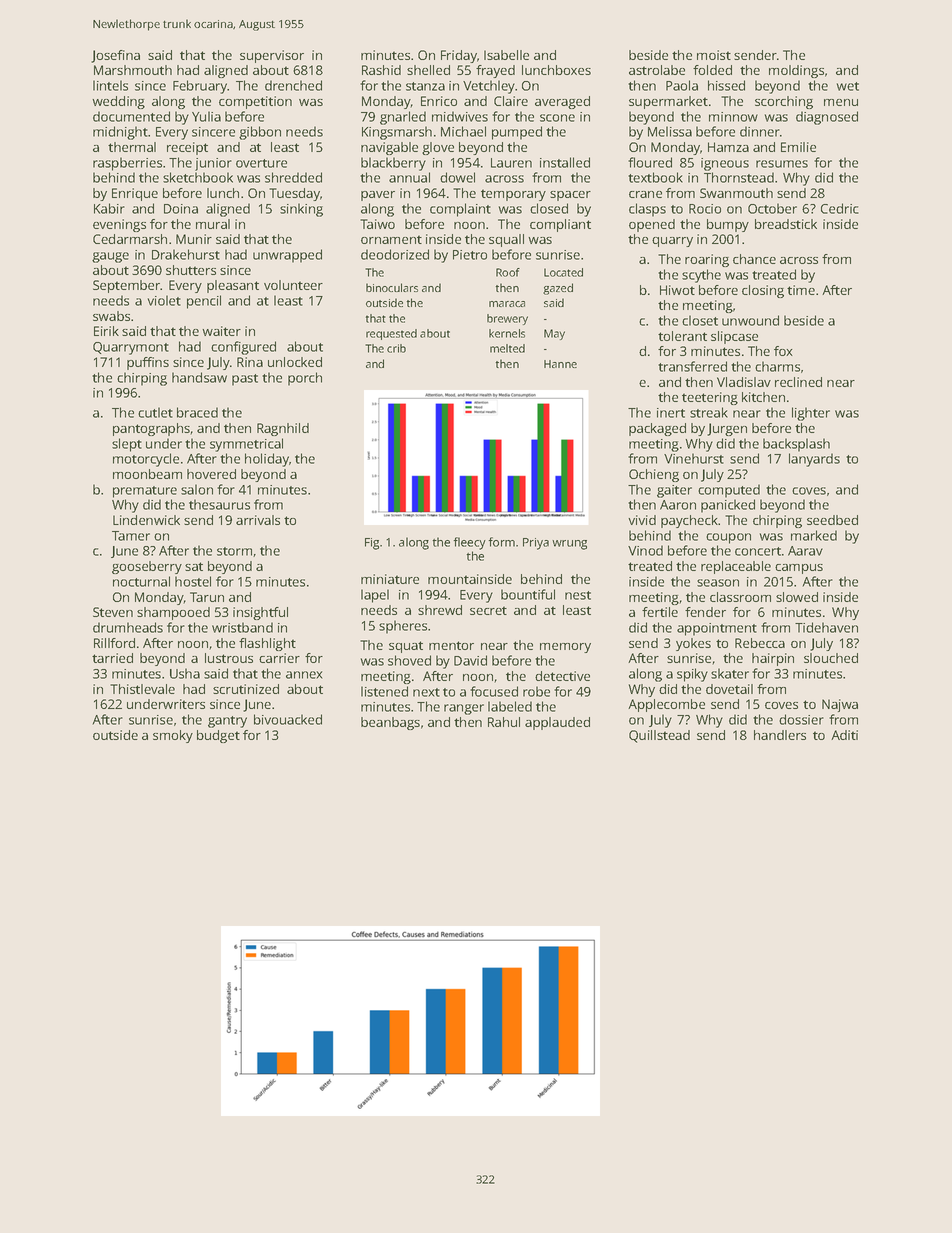 Image resolution: width=952 pixels, height=1233 pixels. What do you see at coordinates (840, 705) in the screenshot?
I see `Najwa` at bounding box center [840, 705].
